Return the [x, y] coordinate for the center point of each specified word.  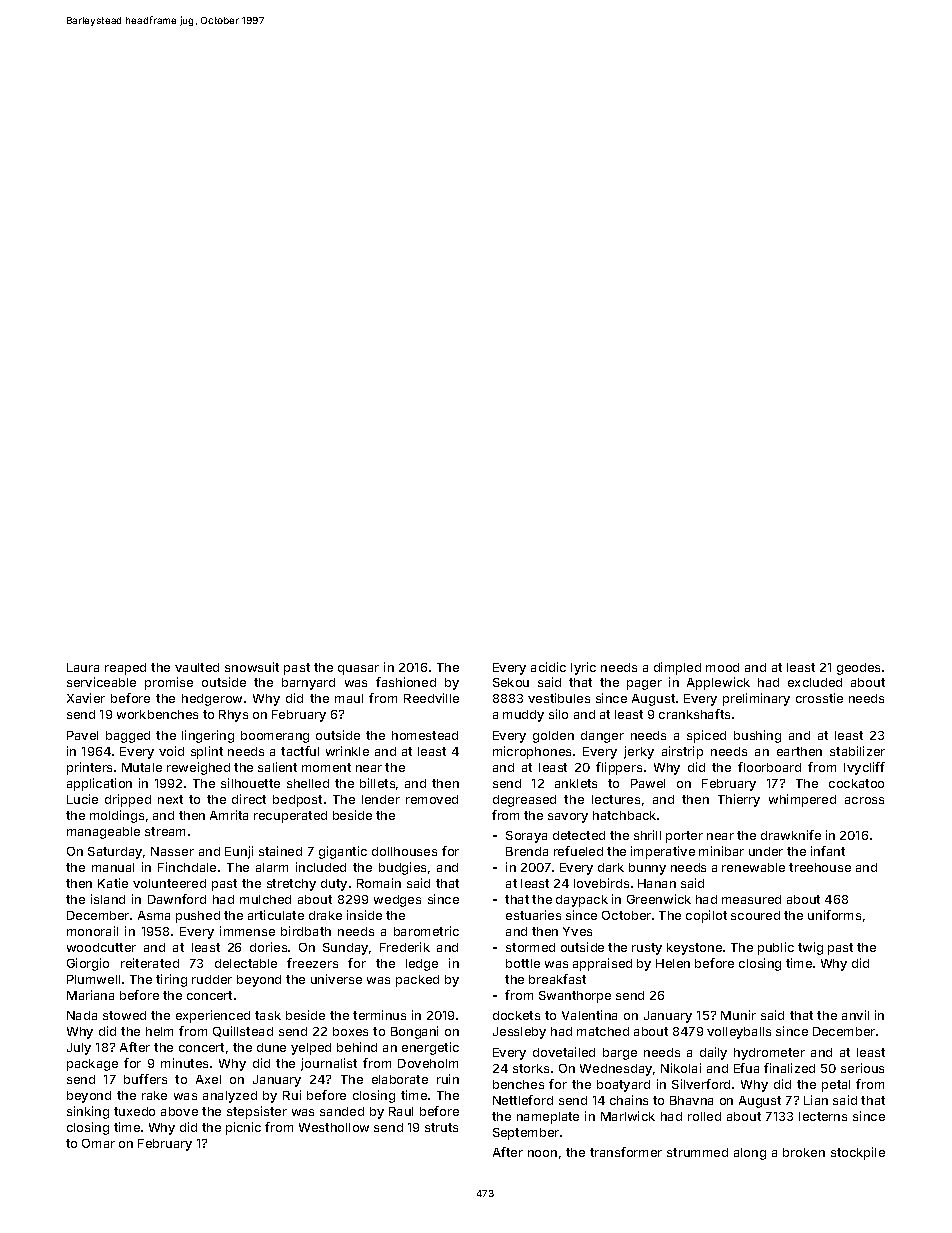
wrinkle [347, 751]
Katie [113, 883]
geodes [858, 669]
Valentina [589, 1015]
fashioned [406, 682]
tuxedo [134, 1111]
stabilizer [857, 751]
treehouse [820, 867]
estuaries [533, 915]
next [170, 799]
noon [542, 1153]
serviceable [101, 682]
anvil [855, 1015]
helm [159, 1031]
